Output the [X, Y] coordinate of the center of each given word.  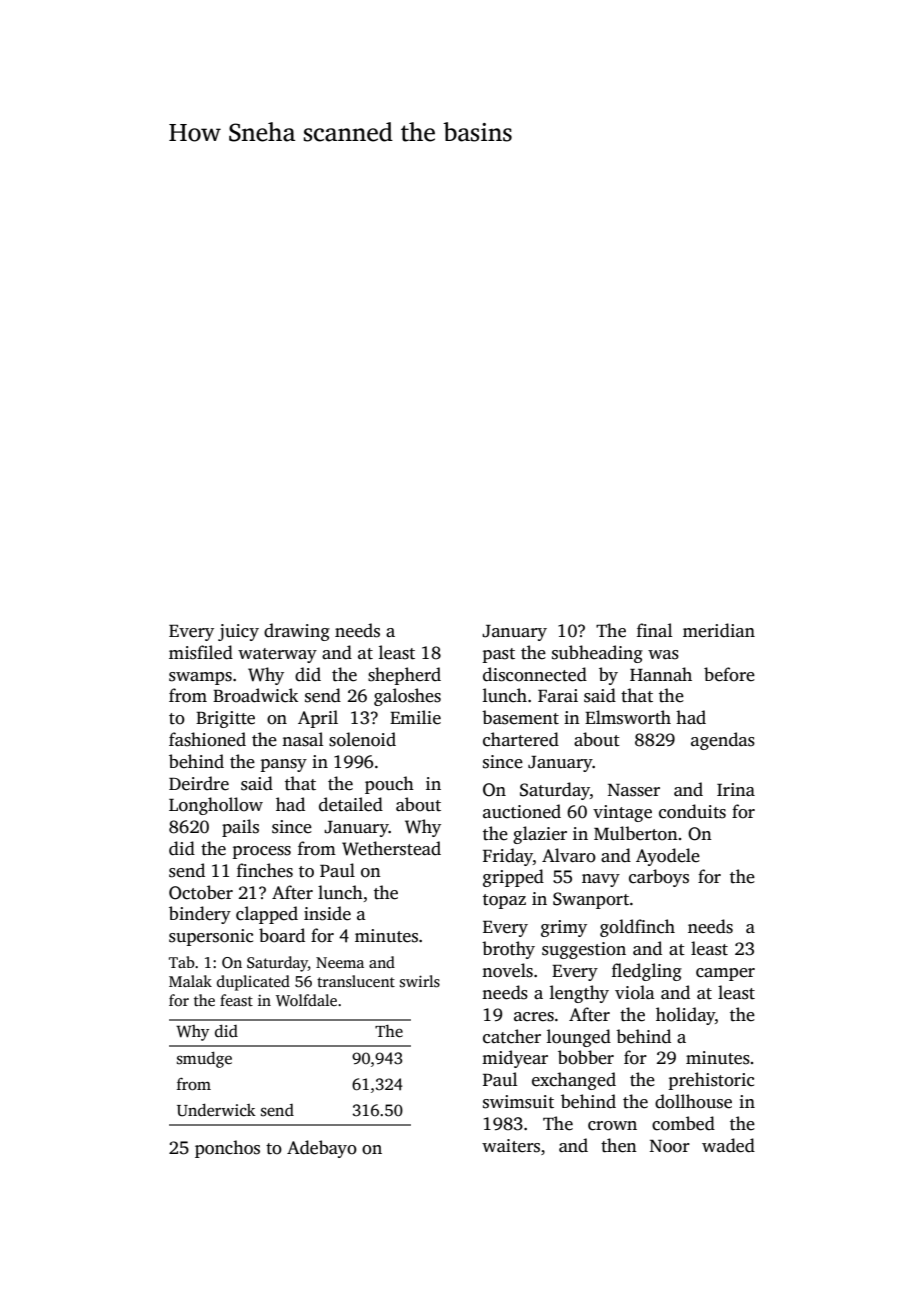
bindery [200, 915]
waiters [511, 1146]
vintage [622, 813]
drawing [297, 632]
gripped [513, 878]
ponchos [227, 1149]
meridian [719, 630]
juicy [238, 632]
